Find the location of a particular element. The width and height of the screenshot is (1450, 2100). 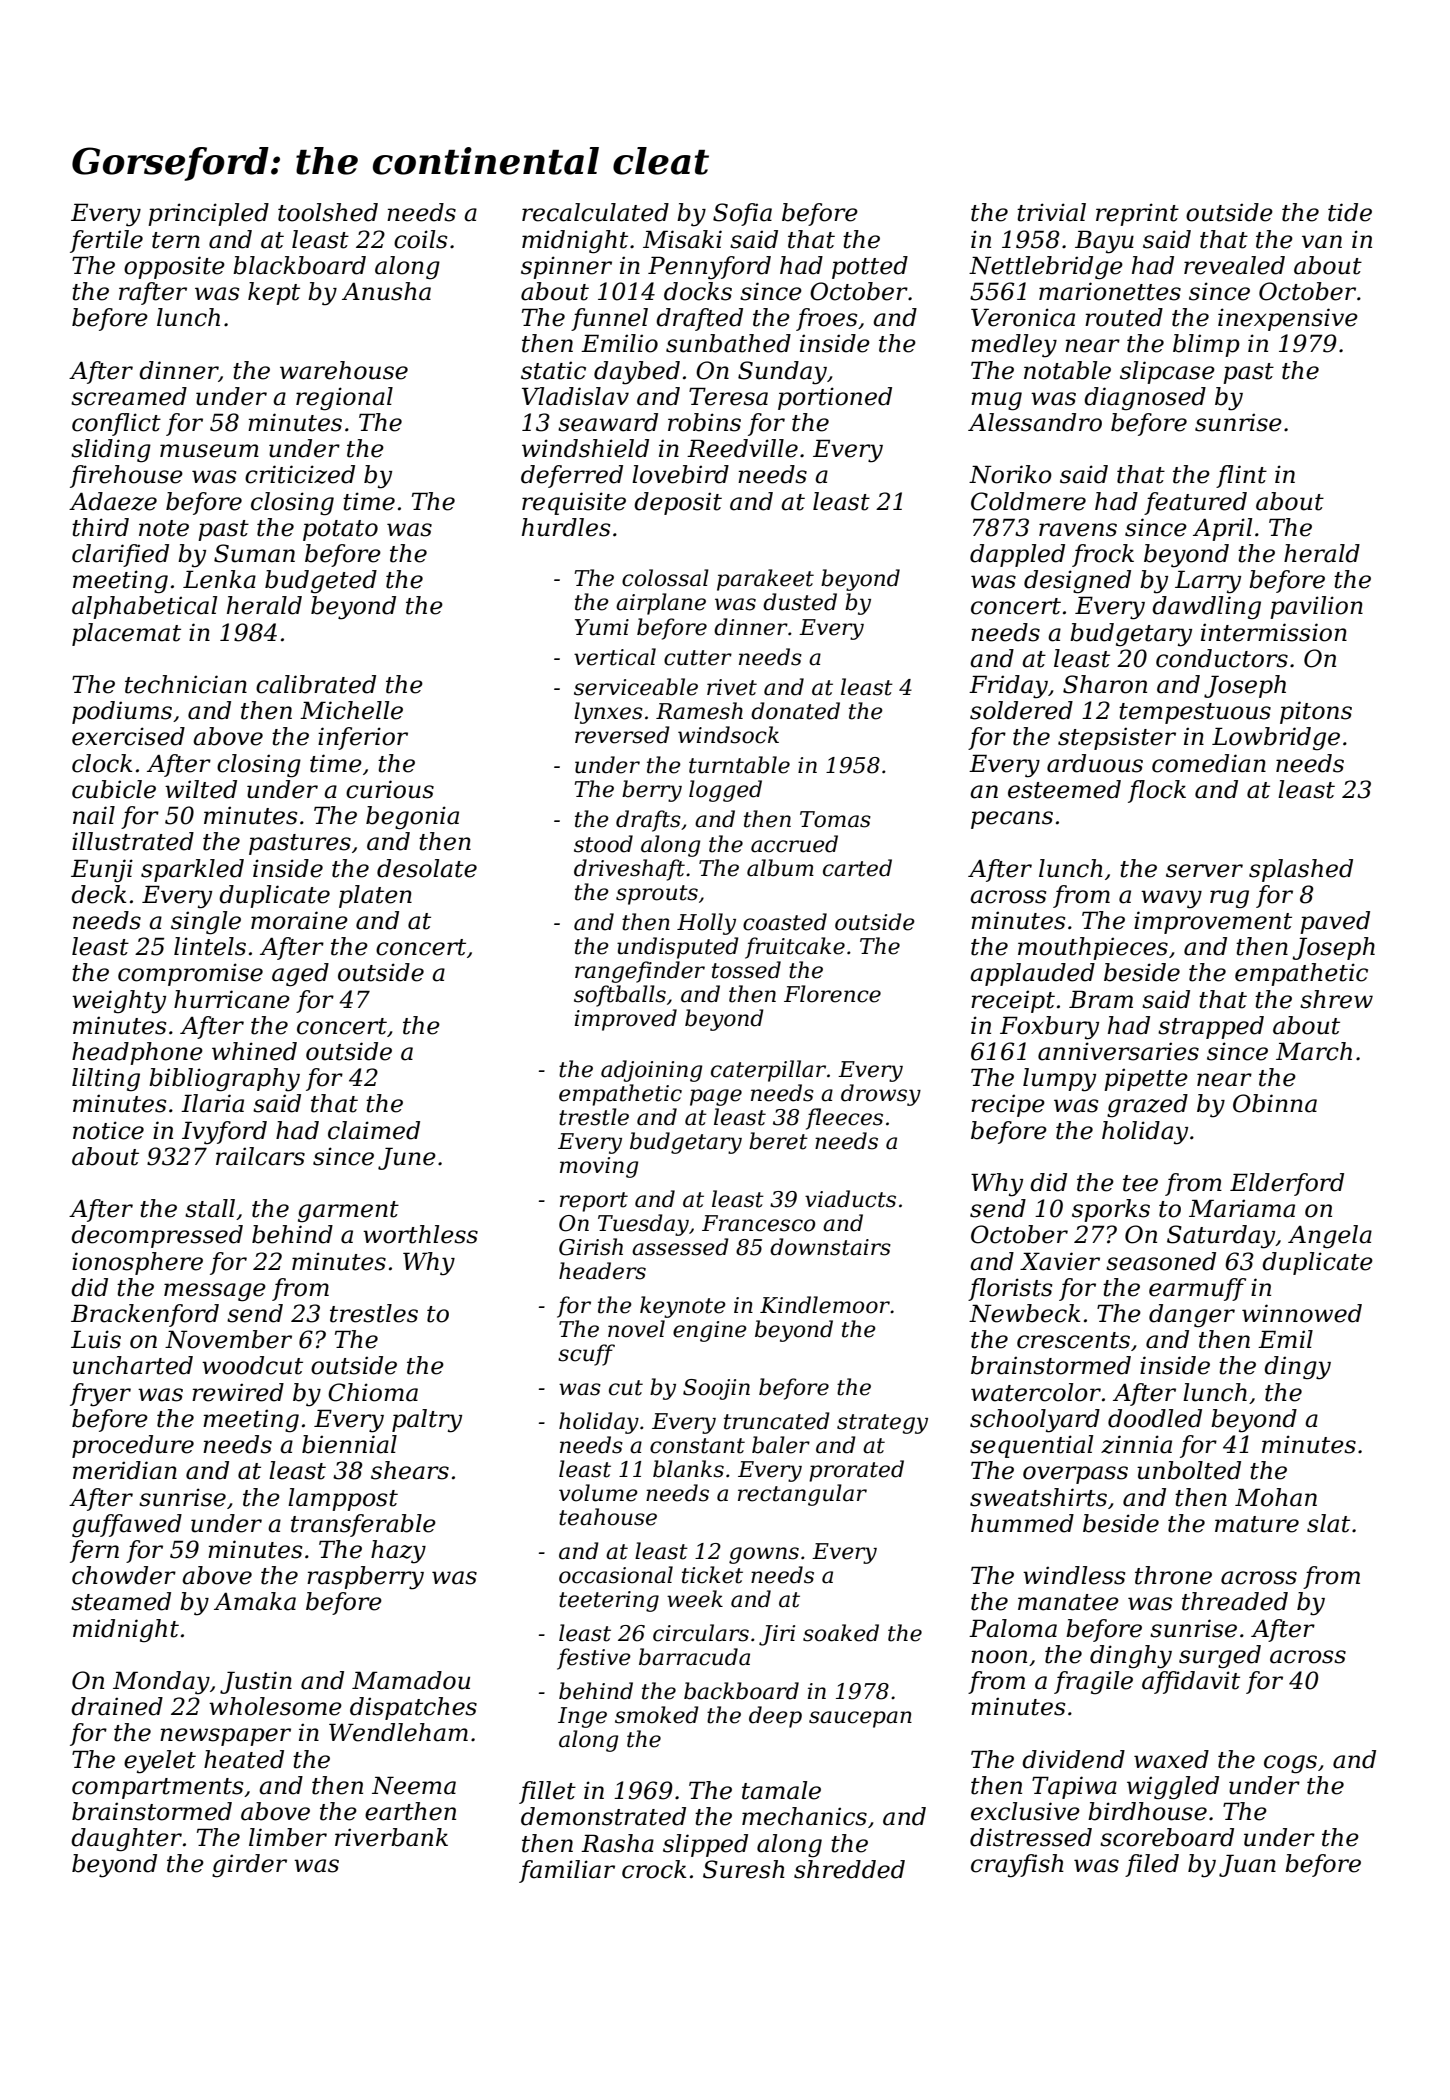

softballs is located at coordinates (620, 996).
